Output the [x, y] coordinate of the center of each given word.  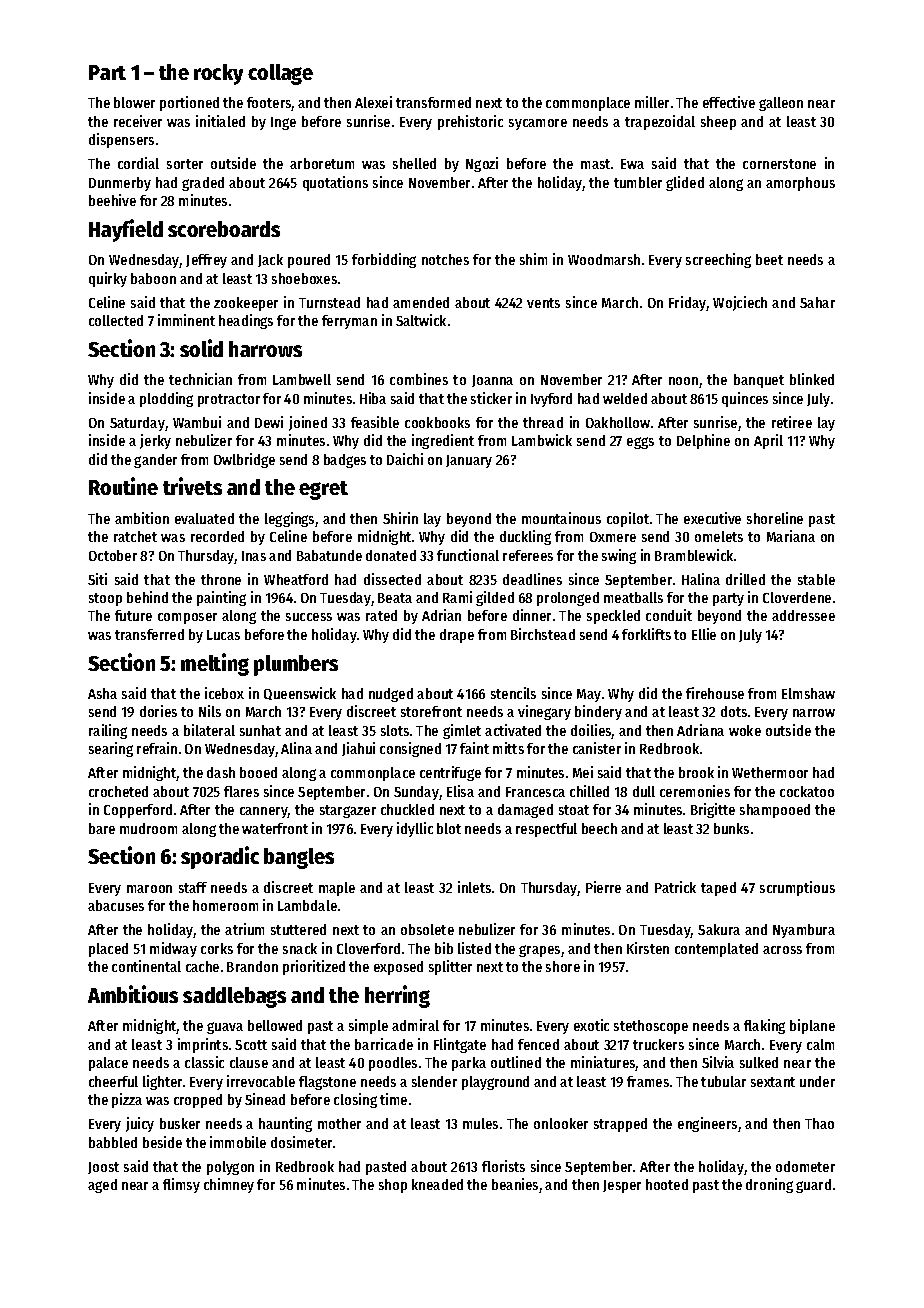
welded [625, 398]
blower [134, 102]
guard [813, 1186]
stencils [513, 693]
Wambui [197, 422]
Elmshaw [808, 693]
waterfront [275, 828]
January [469, 461]
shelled [414, 163]
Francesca [535, 792]
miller [652, 102]
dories [158, 711]
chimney [229, 1185]
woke [745, 730]
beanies [515, 1184]
